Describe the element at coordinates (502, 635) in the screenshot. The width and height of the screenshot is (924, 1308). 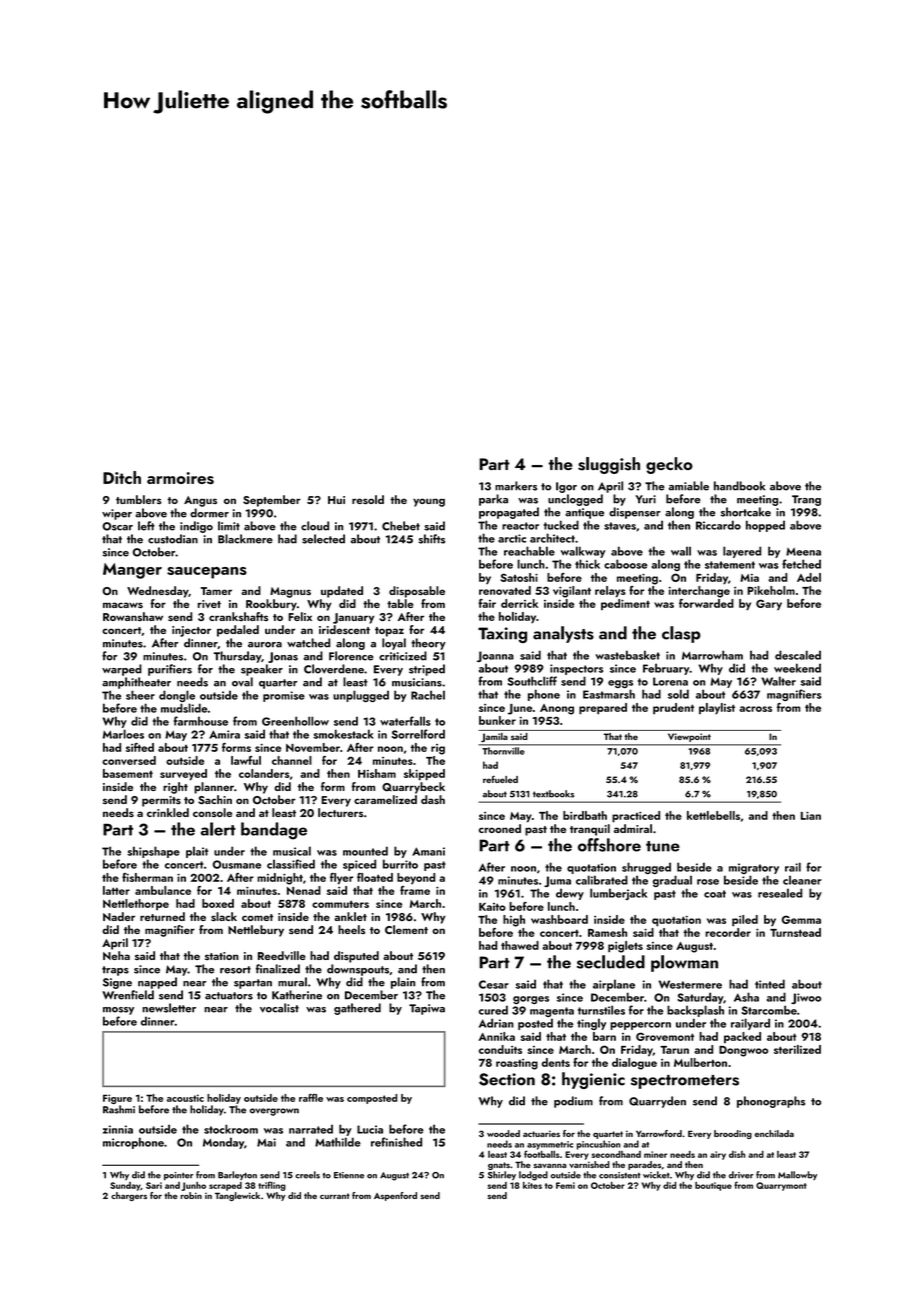
I see `Taxing` at that location.
